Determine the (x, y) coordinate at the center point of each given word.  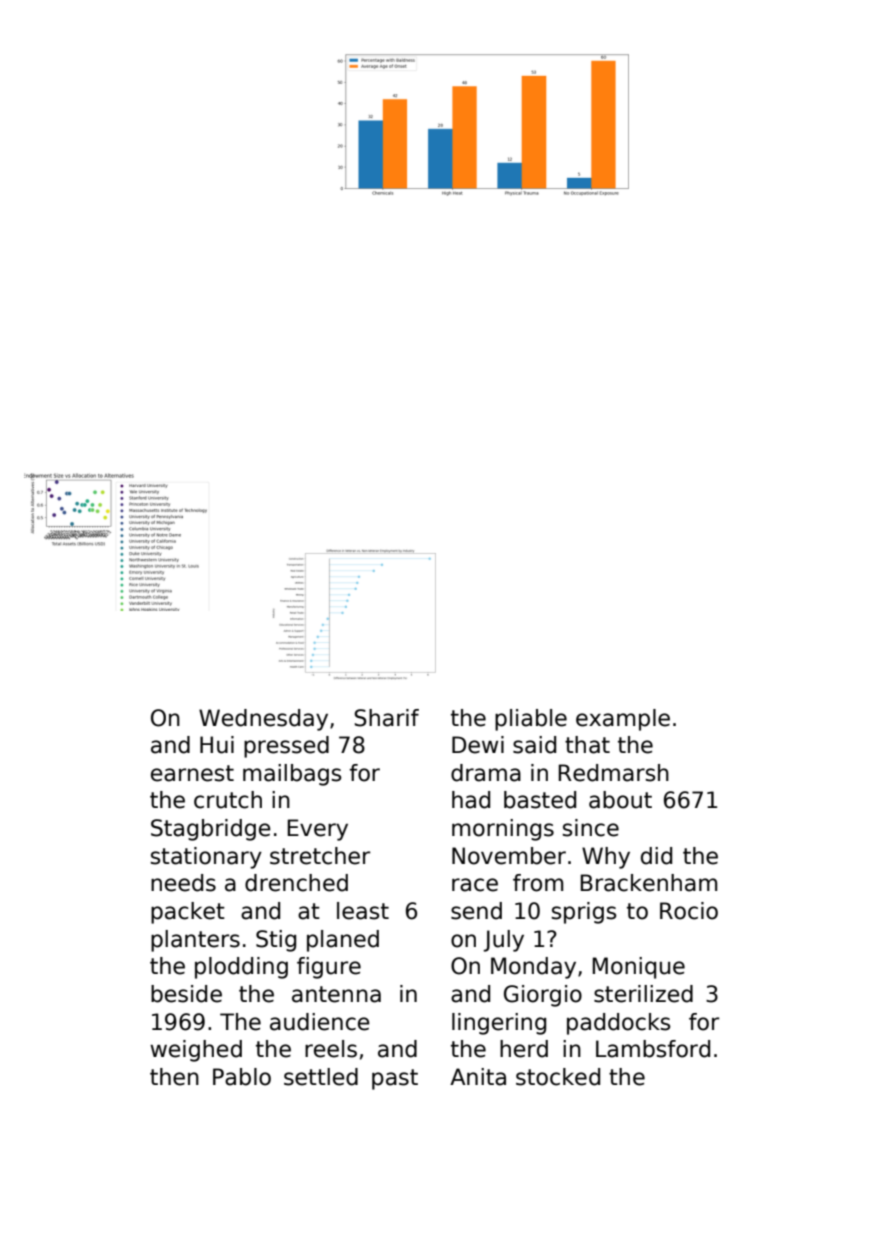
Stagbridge (211, 830)
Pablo (242, 1077)
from (538, 883)
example (623, 720)
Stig (276, 941)
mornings (503, 830)
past (395, 1079)
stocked (558, 1077)
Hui (217, 745)
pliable (531, 720)
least (363, 911)
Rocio (689, 911)
